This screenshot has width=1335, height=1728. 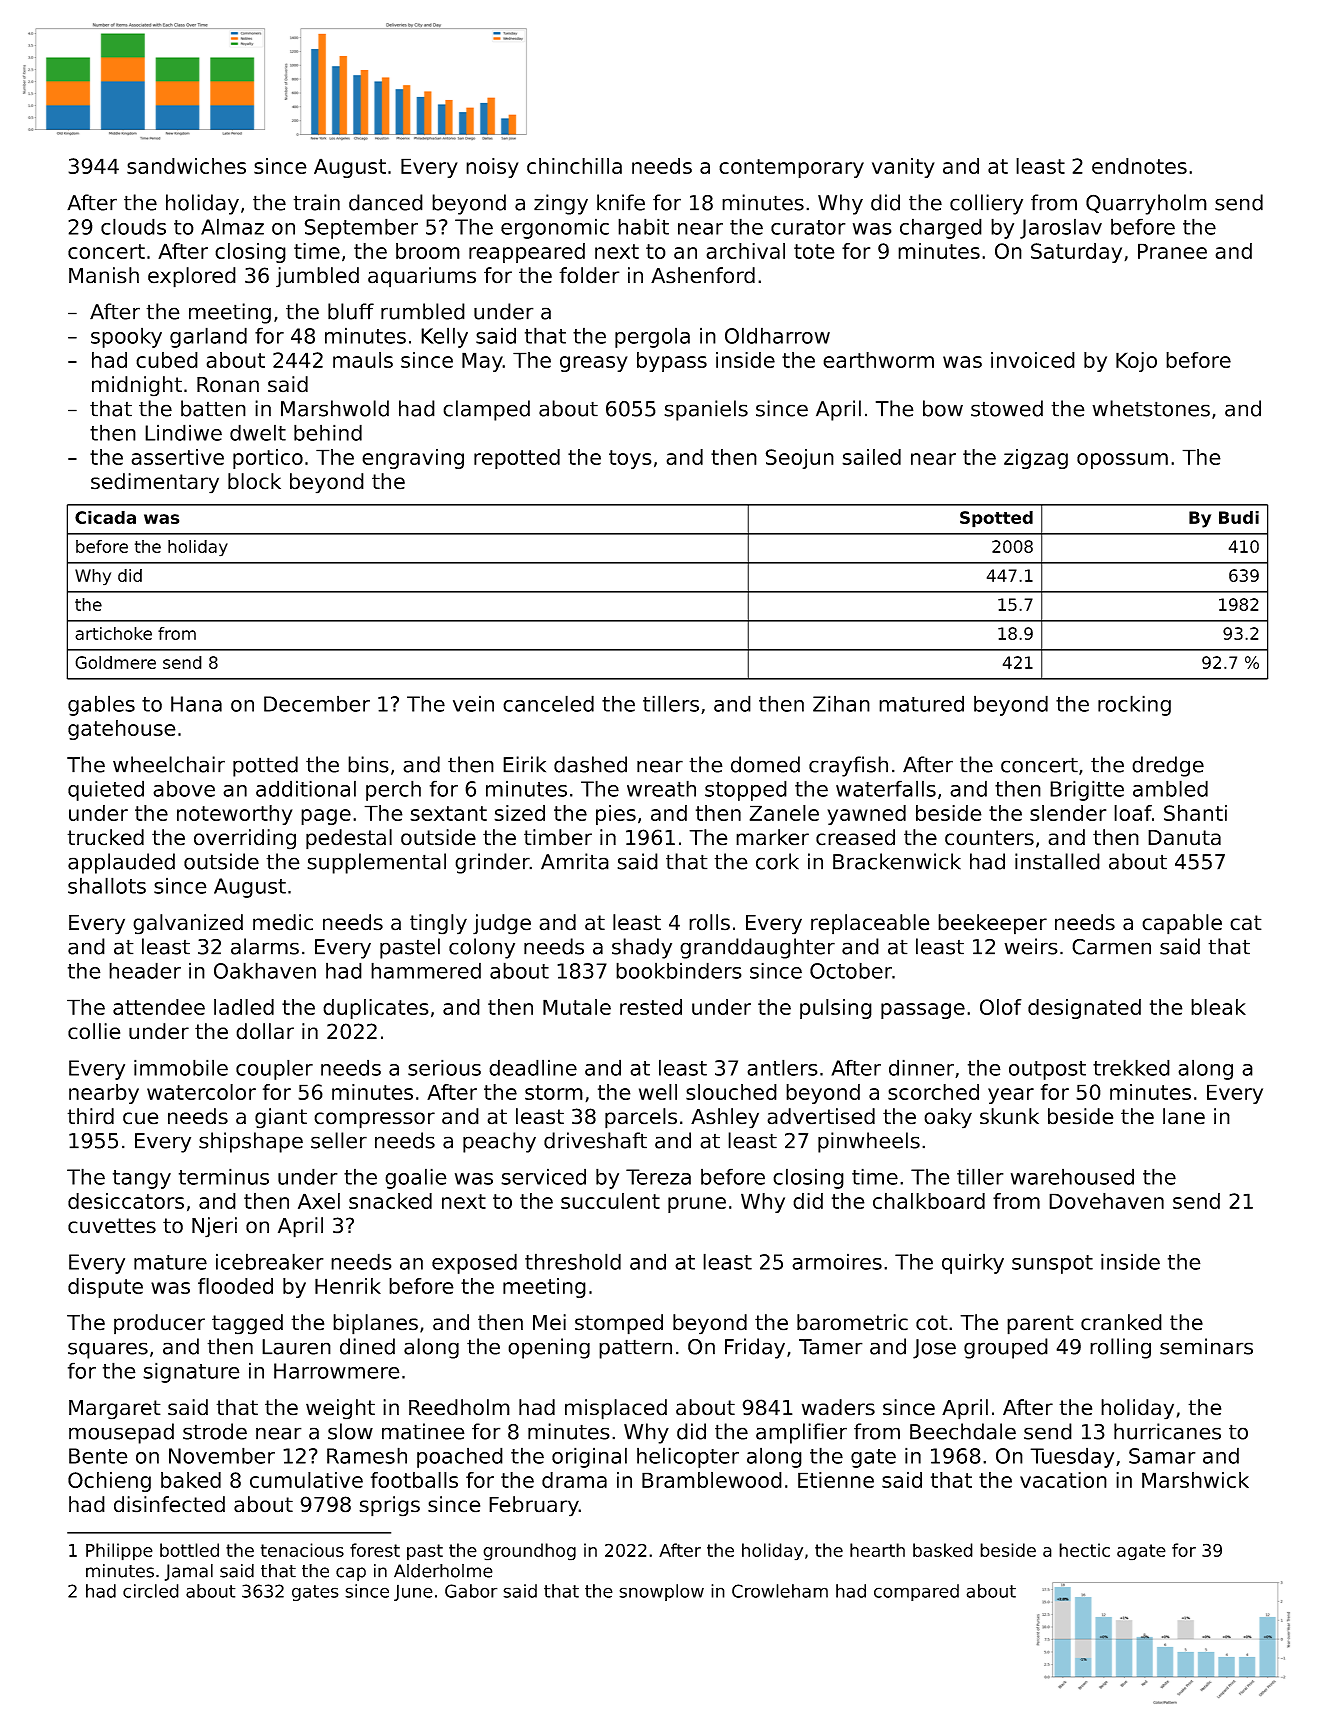 What do you see at coordinates (473, 703) in the screenshot?
I see `vein` at bounding box center [473, 703].
